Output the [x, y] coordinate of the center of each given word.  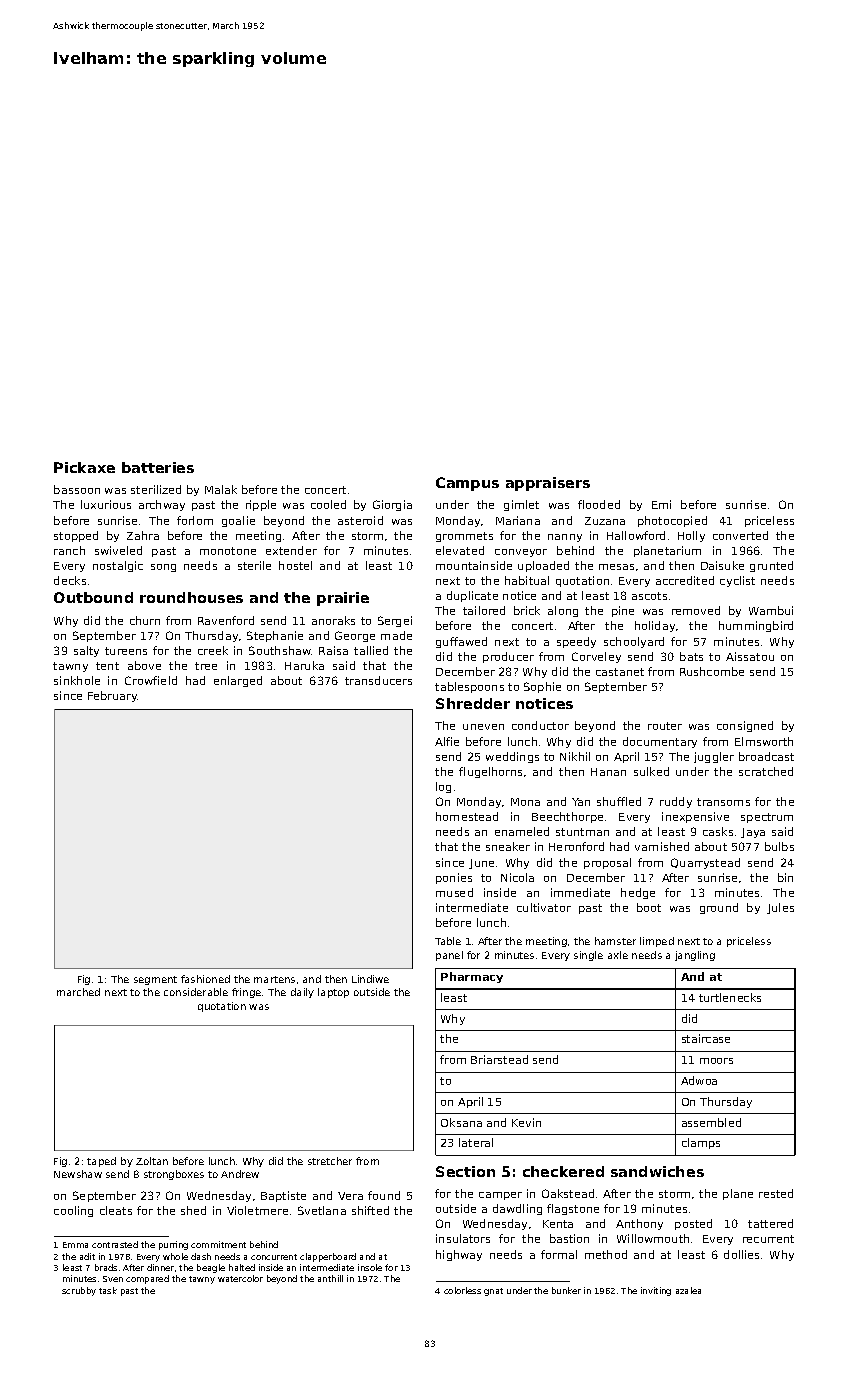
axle [618, 955]
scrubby [79, 1291]
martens [274, 979]
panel [449, 956]
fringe [246, 993]
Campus [467, 484]
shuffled [619, 801]
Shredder [473, 703]
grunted [771, 566]
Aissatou [750, 656]
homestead [467, 816]
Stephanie [275, 636]
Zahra [143, 535]
